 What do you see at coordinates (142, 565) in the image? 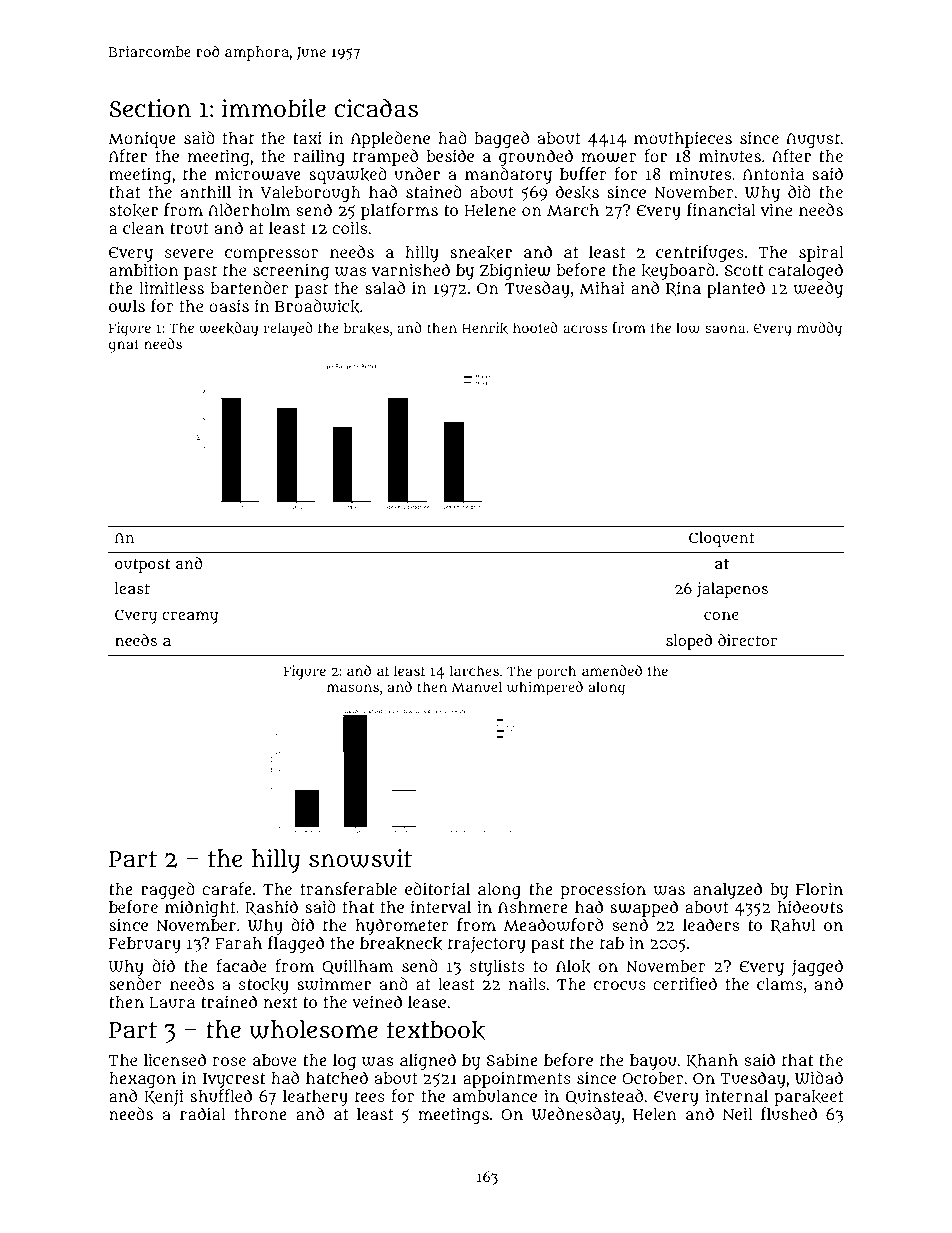
I see `outpost` at bounding box center [142, 565].
